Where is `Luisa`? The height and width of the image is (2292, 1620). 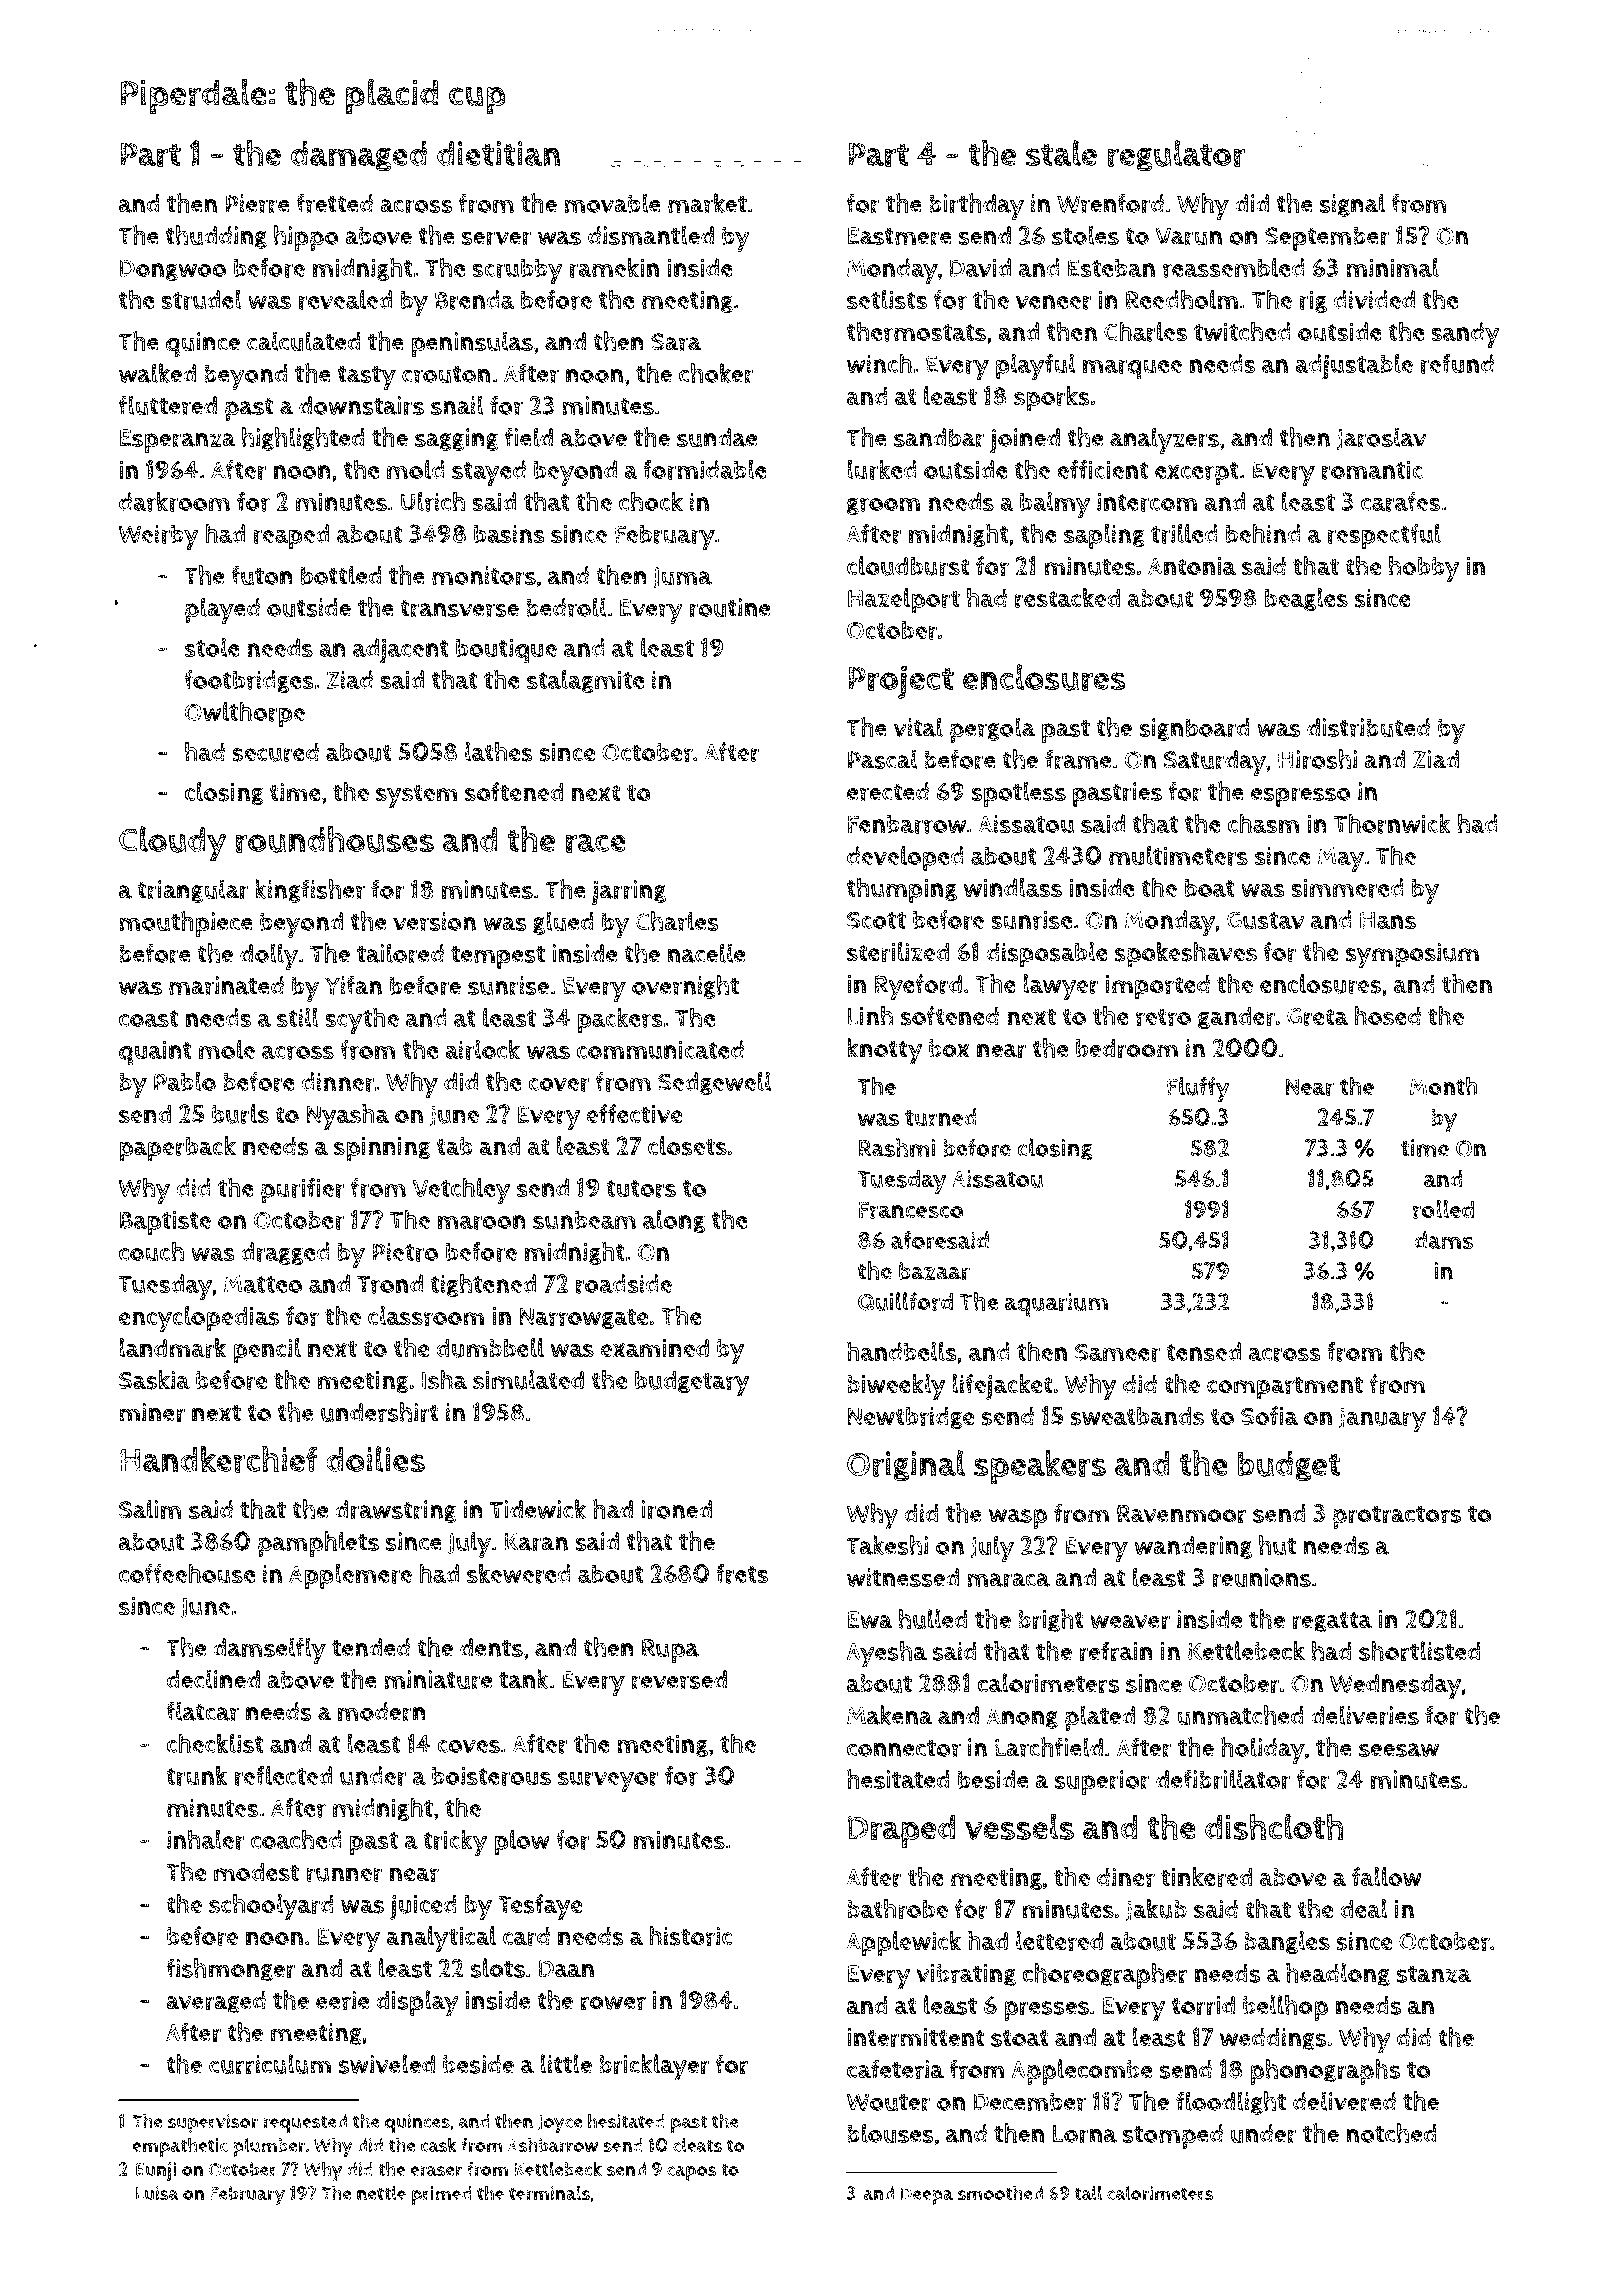
Luisa is located at coordinates (157, 2193).
